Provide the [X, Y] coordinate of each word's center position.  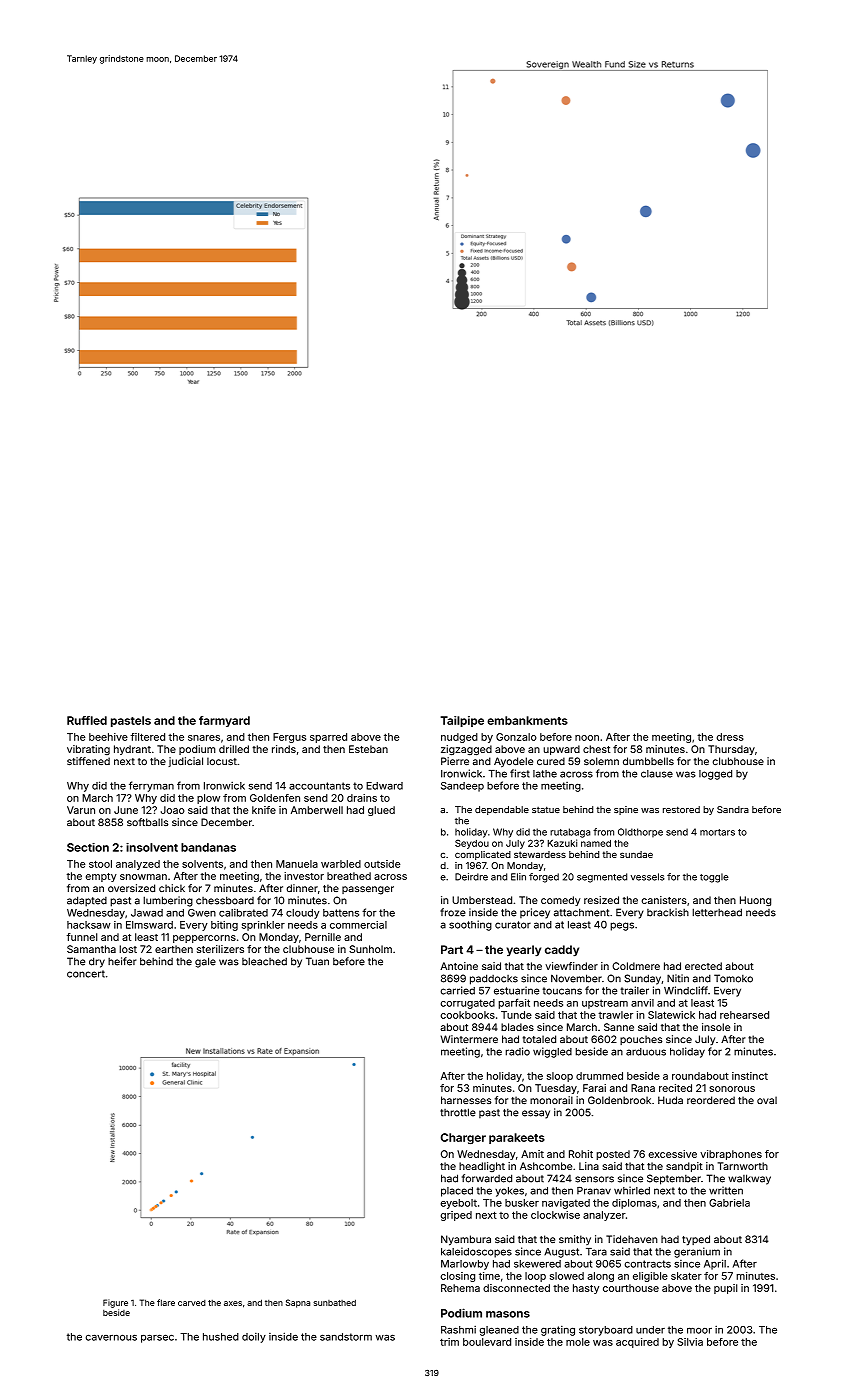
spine [626, 810]
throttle [458, 1112]
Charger [463, 1138]
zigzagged [466, 750]
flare [166, 1302]
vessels [648, 877]
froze [453, 912]
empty [101, 877]
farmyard [224, 721]
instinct [750, 1076]
